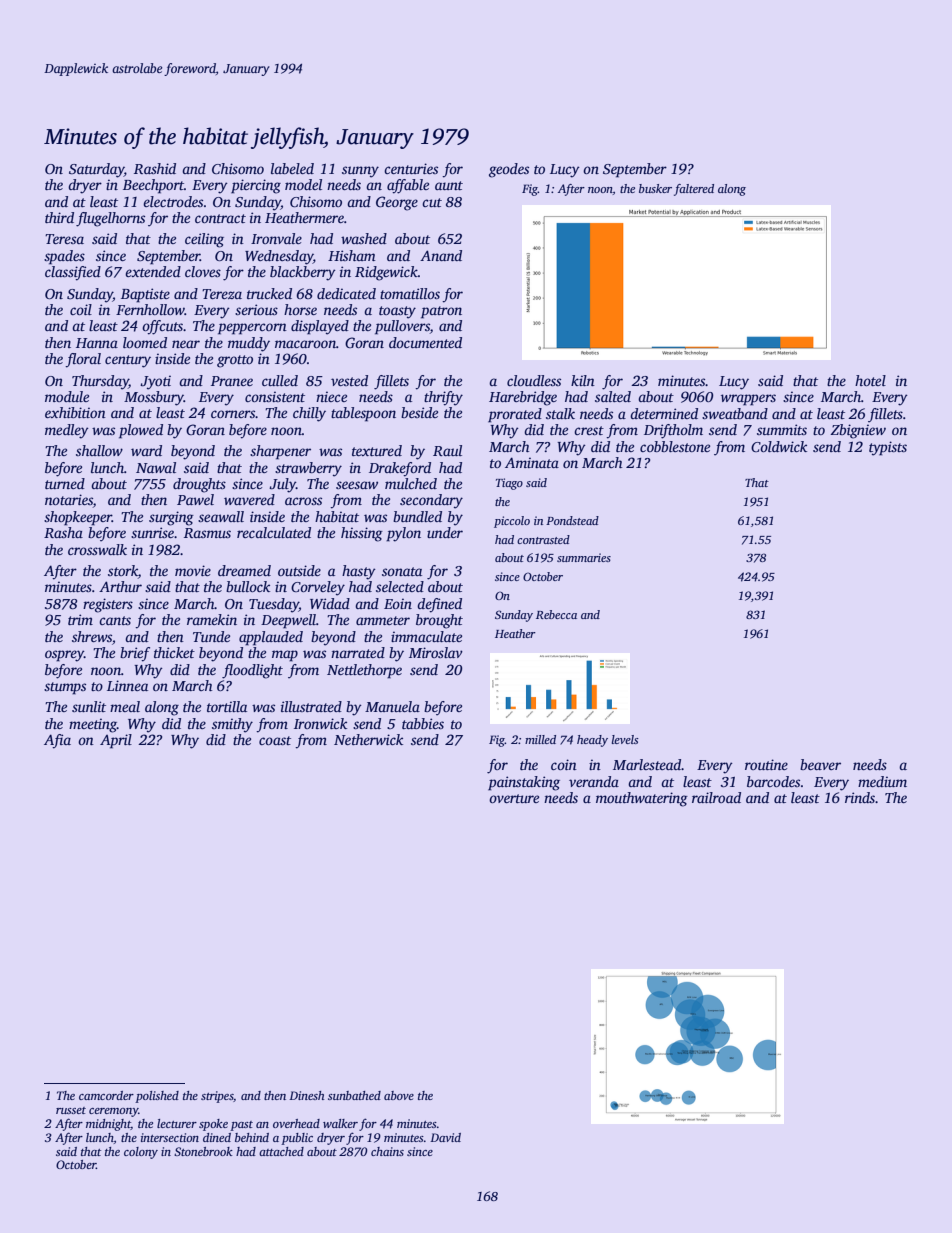  I want to click on Afia, so click(57, 741).
